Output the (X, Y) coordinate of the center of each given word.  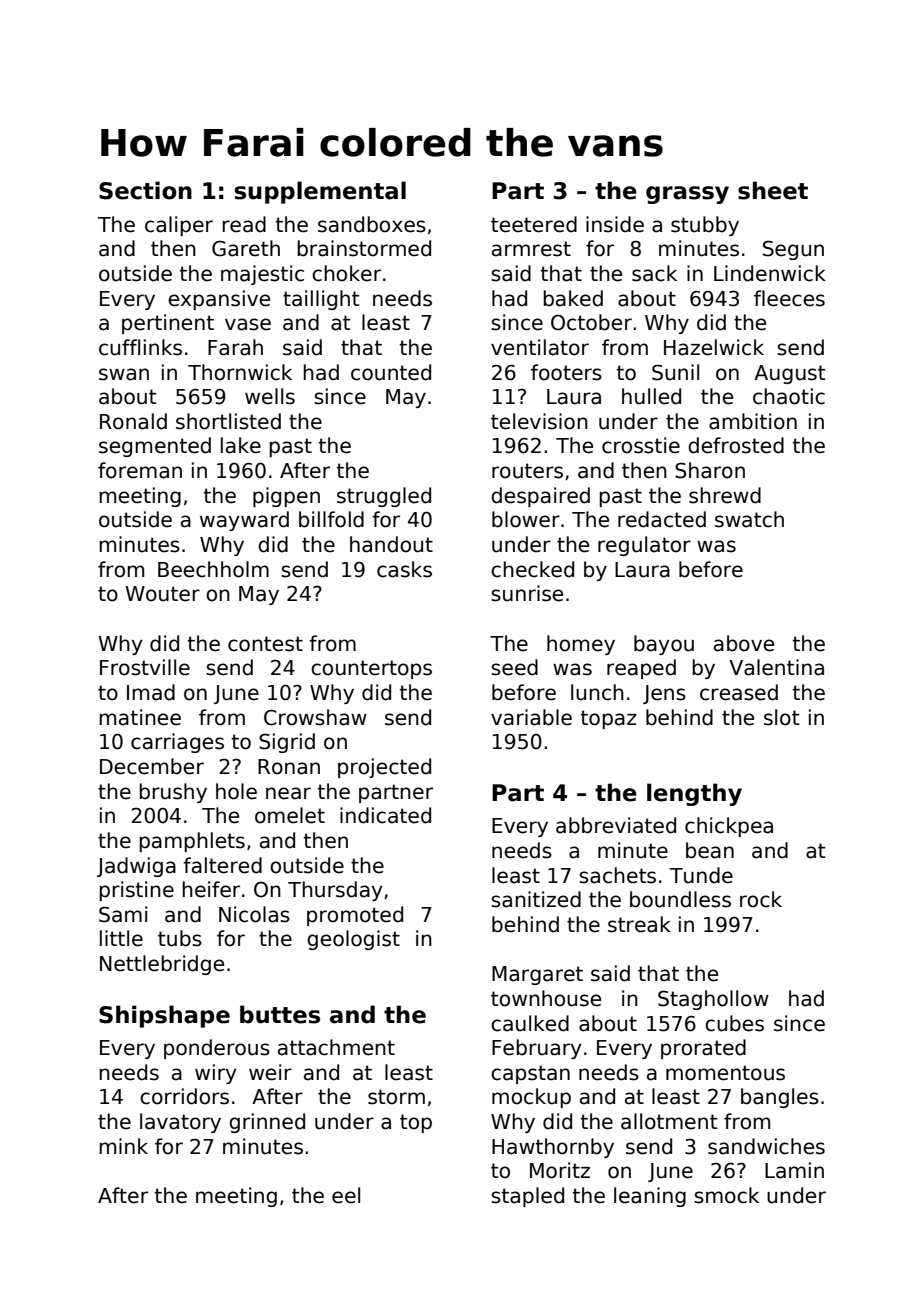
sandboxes (372, 224)
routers (527, 471)
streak (639, 924)
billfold (331, 519)
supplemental (320, 192)
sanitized (536, 899)
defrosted (736, 445)
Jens (664, 694)
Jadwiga (136, 867)
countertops (371, 669)
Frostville (145, 667)
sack (654, 273)
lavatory (180, 1123)
